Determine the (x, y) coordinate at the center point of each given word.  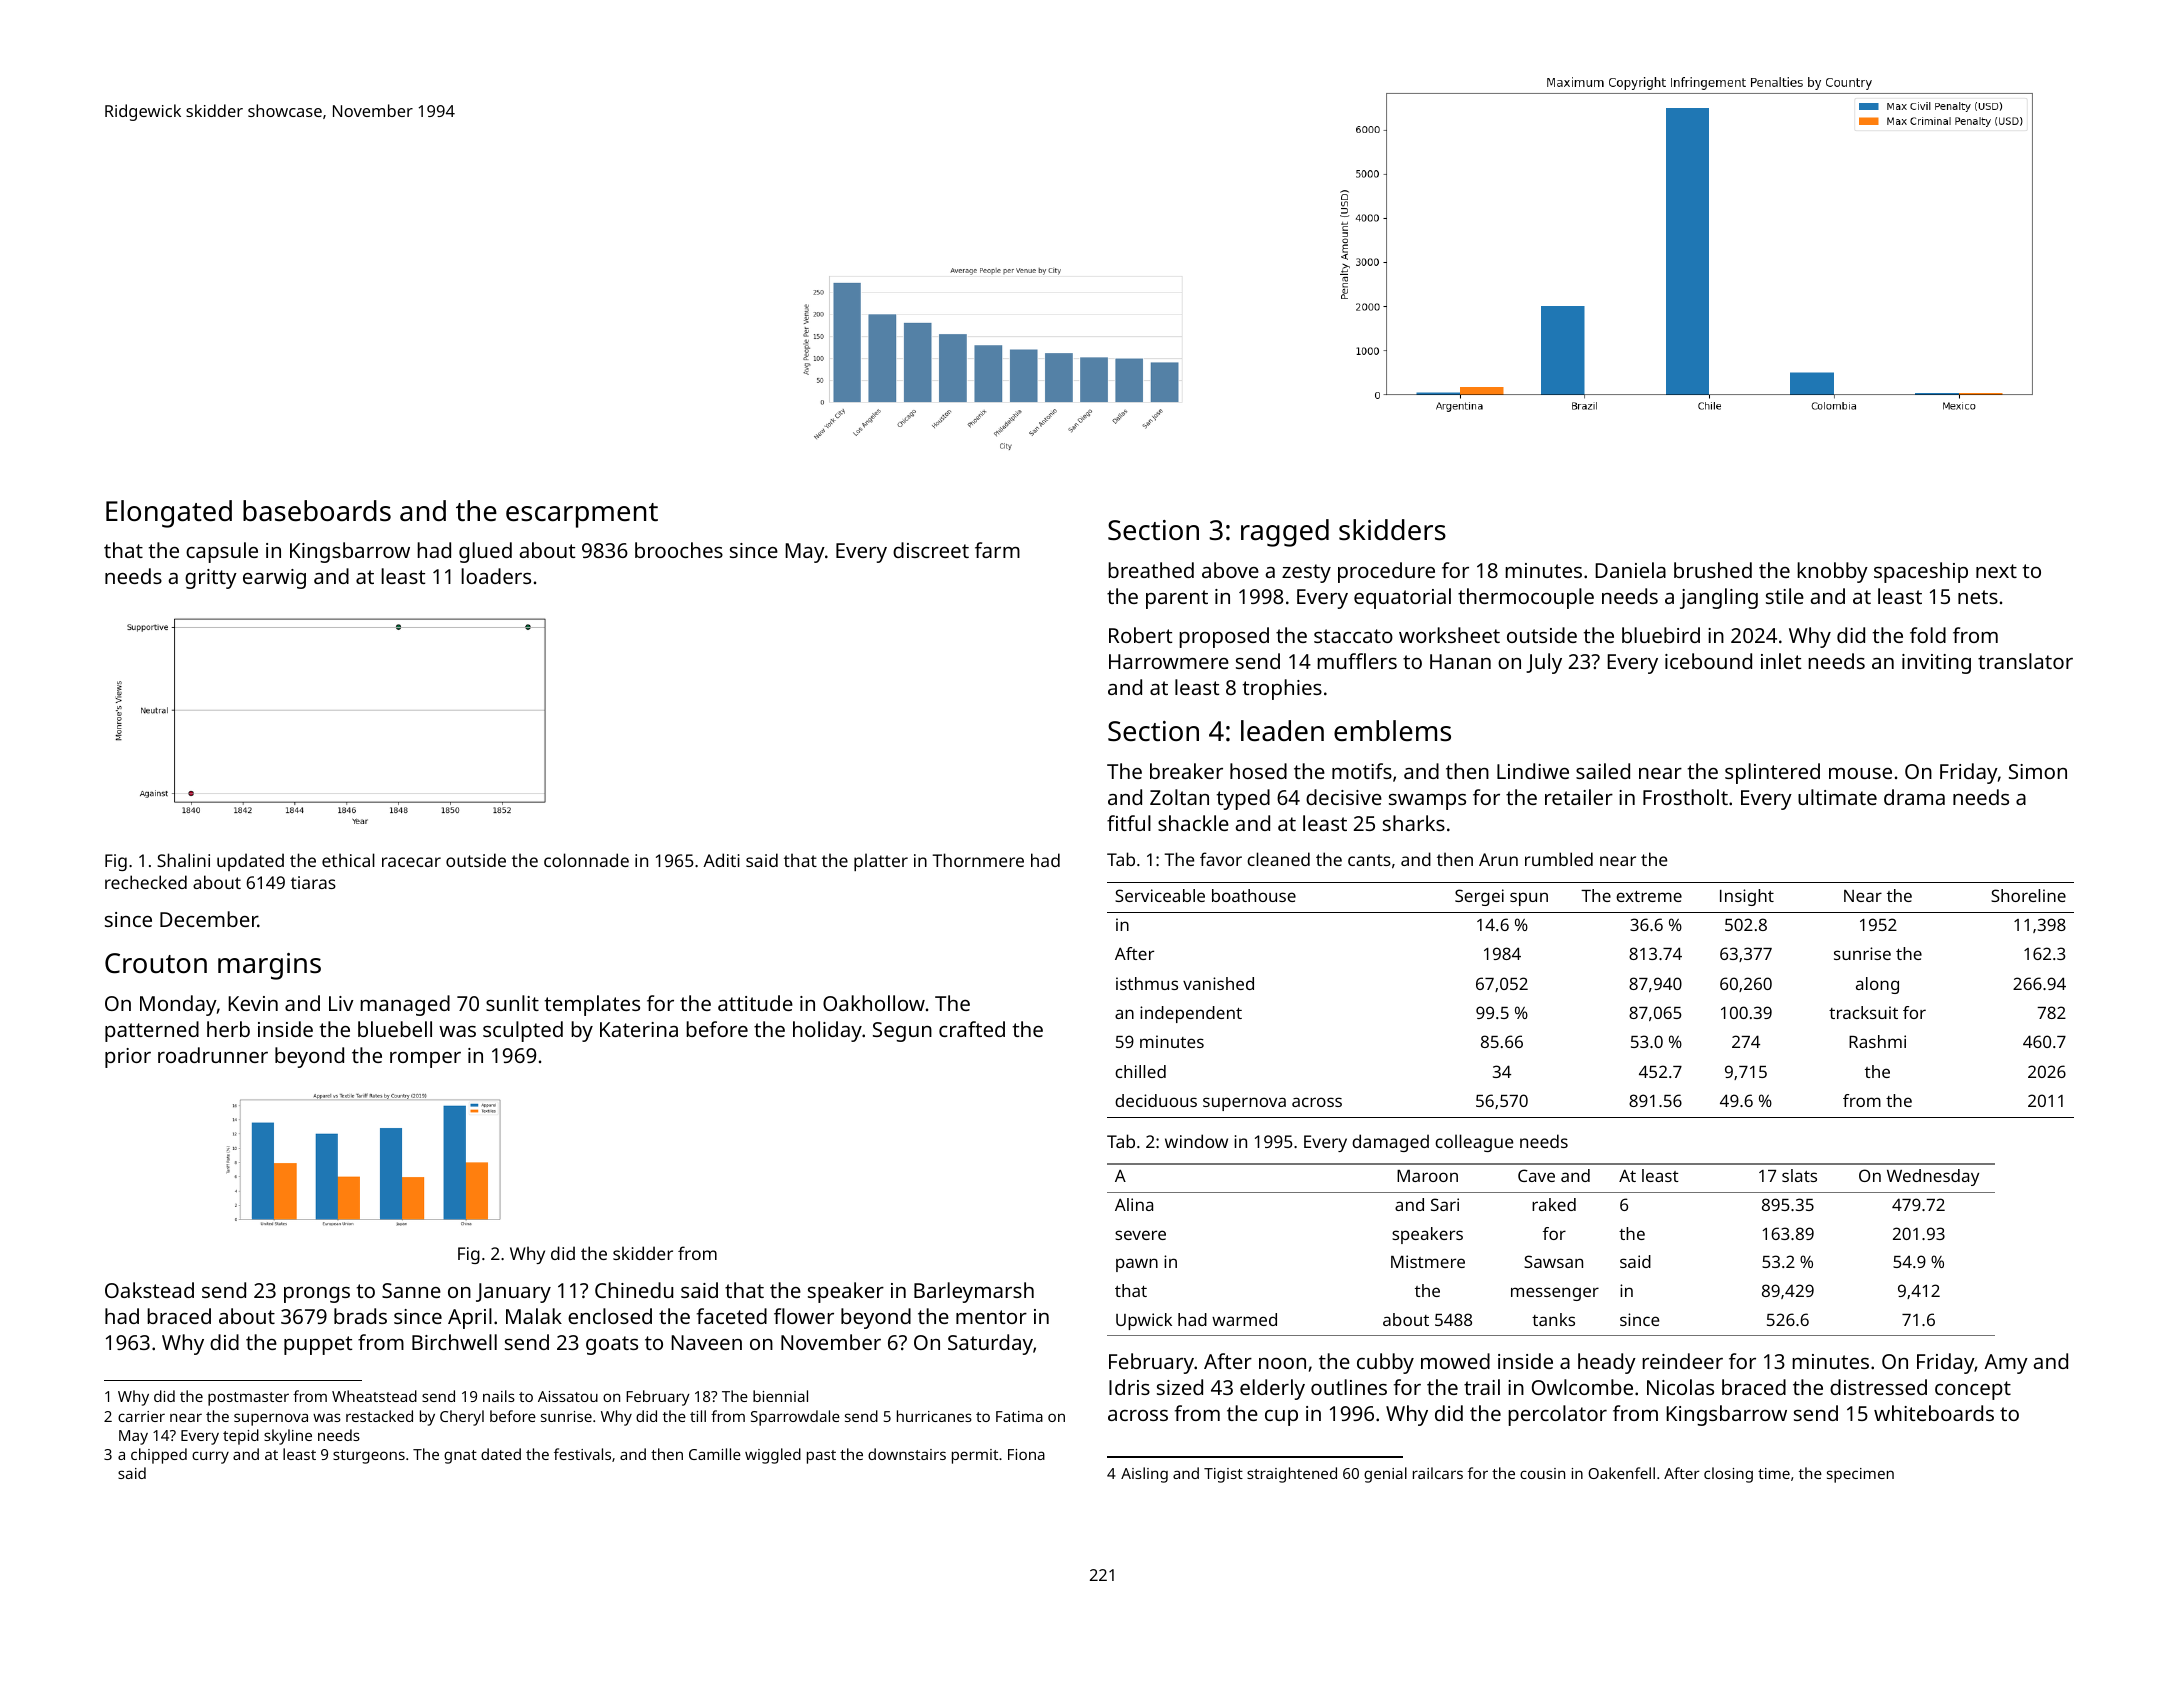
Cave (1536, 1175)
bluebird (1661, 635)
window (1196, 1141)
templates (592, 1005)
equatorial (1402, 598)
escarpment (582, 515)
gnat (460, 1457)
